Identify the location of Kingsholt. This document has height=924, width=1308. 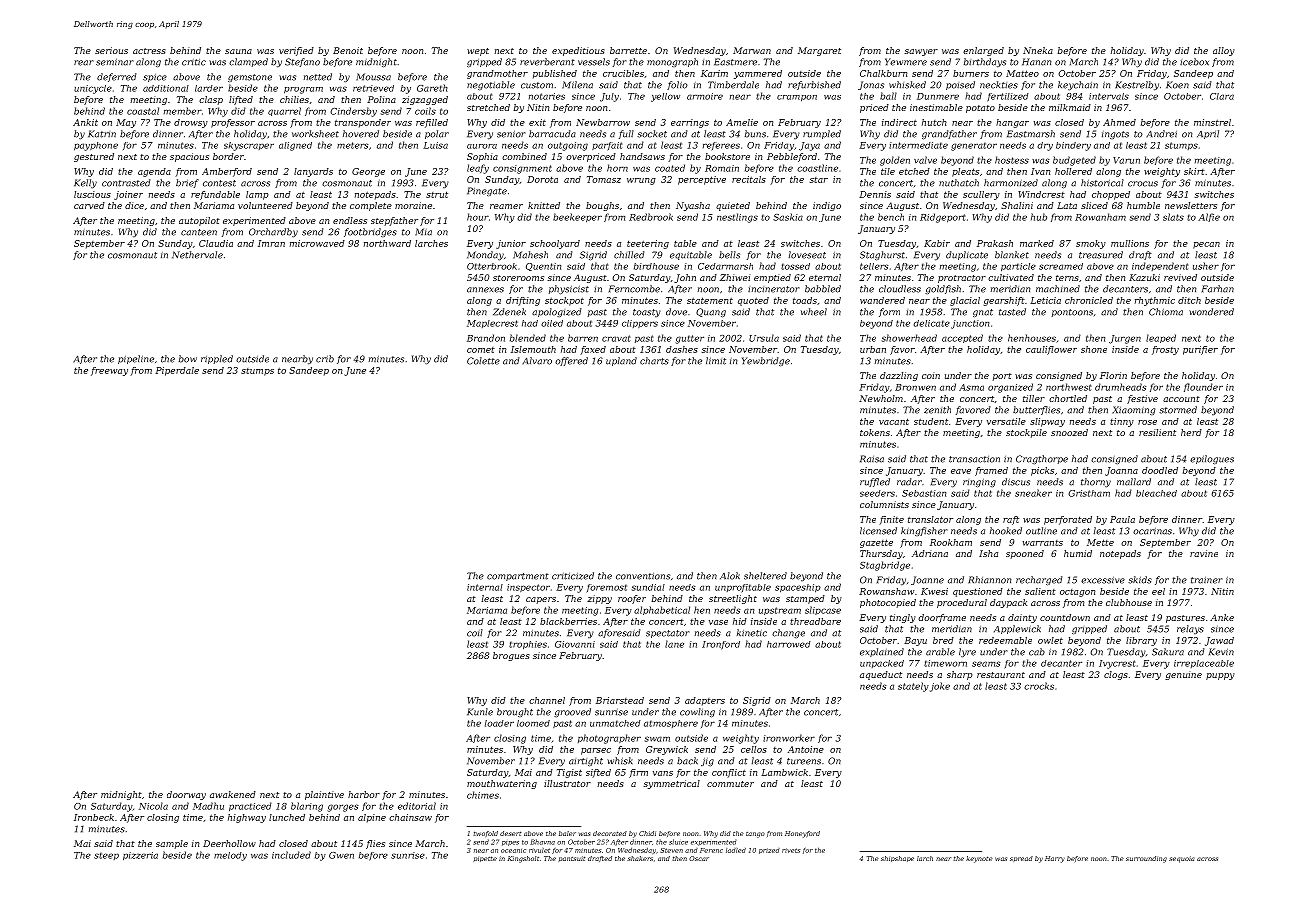
(523, 859).
